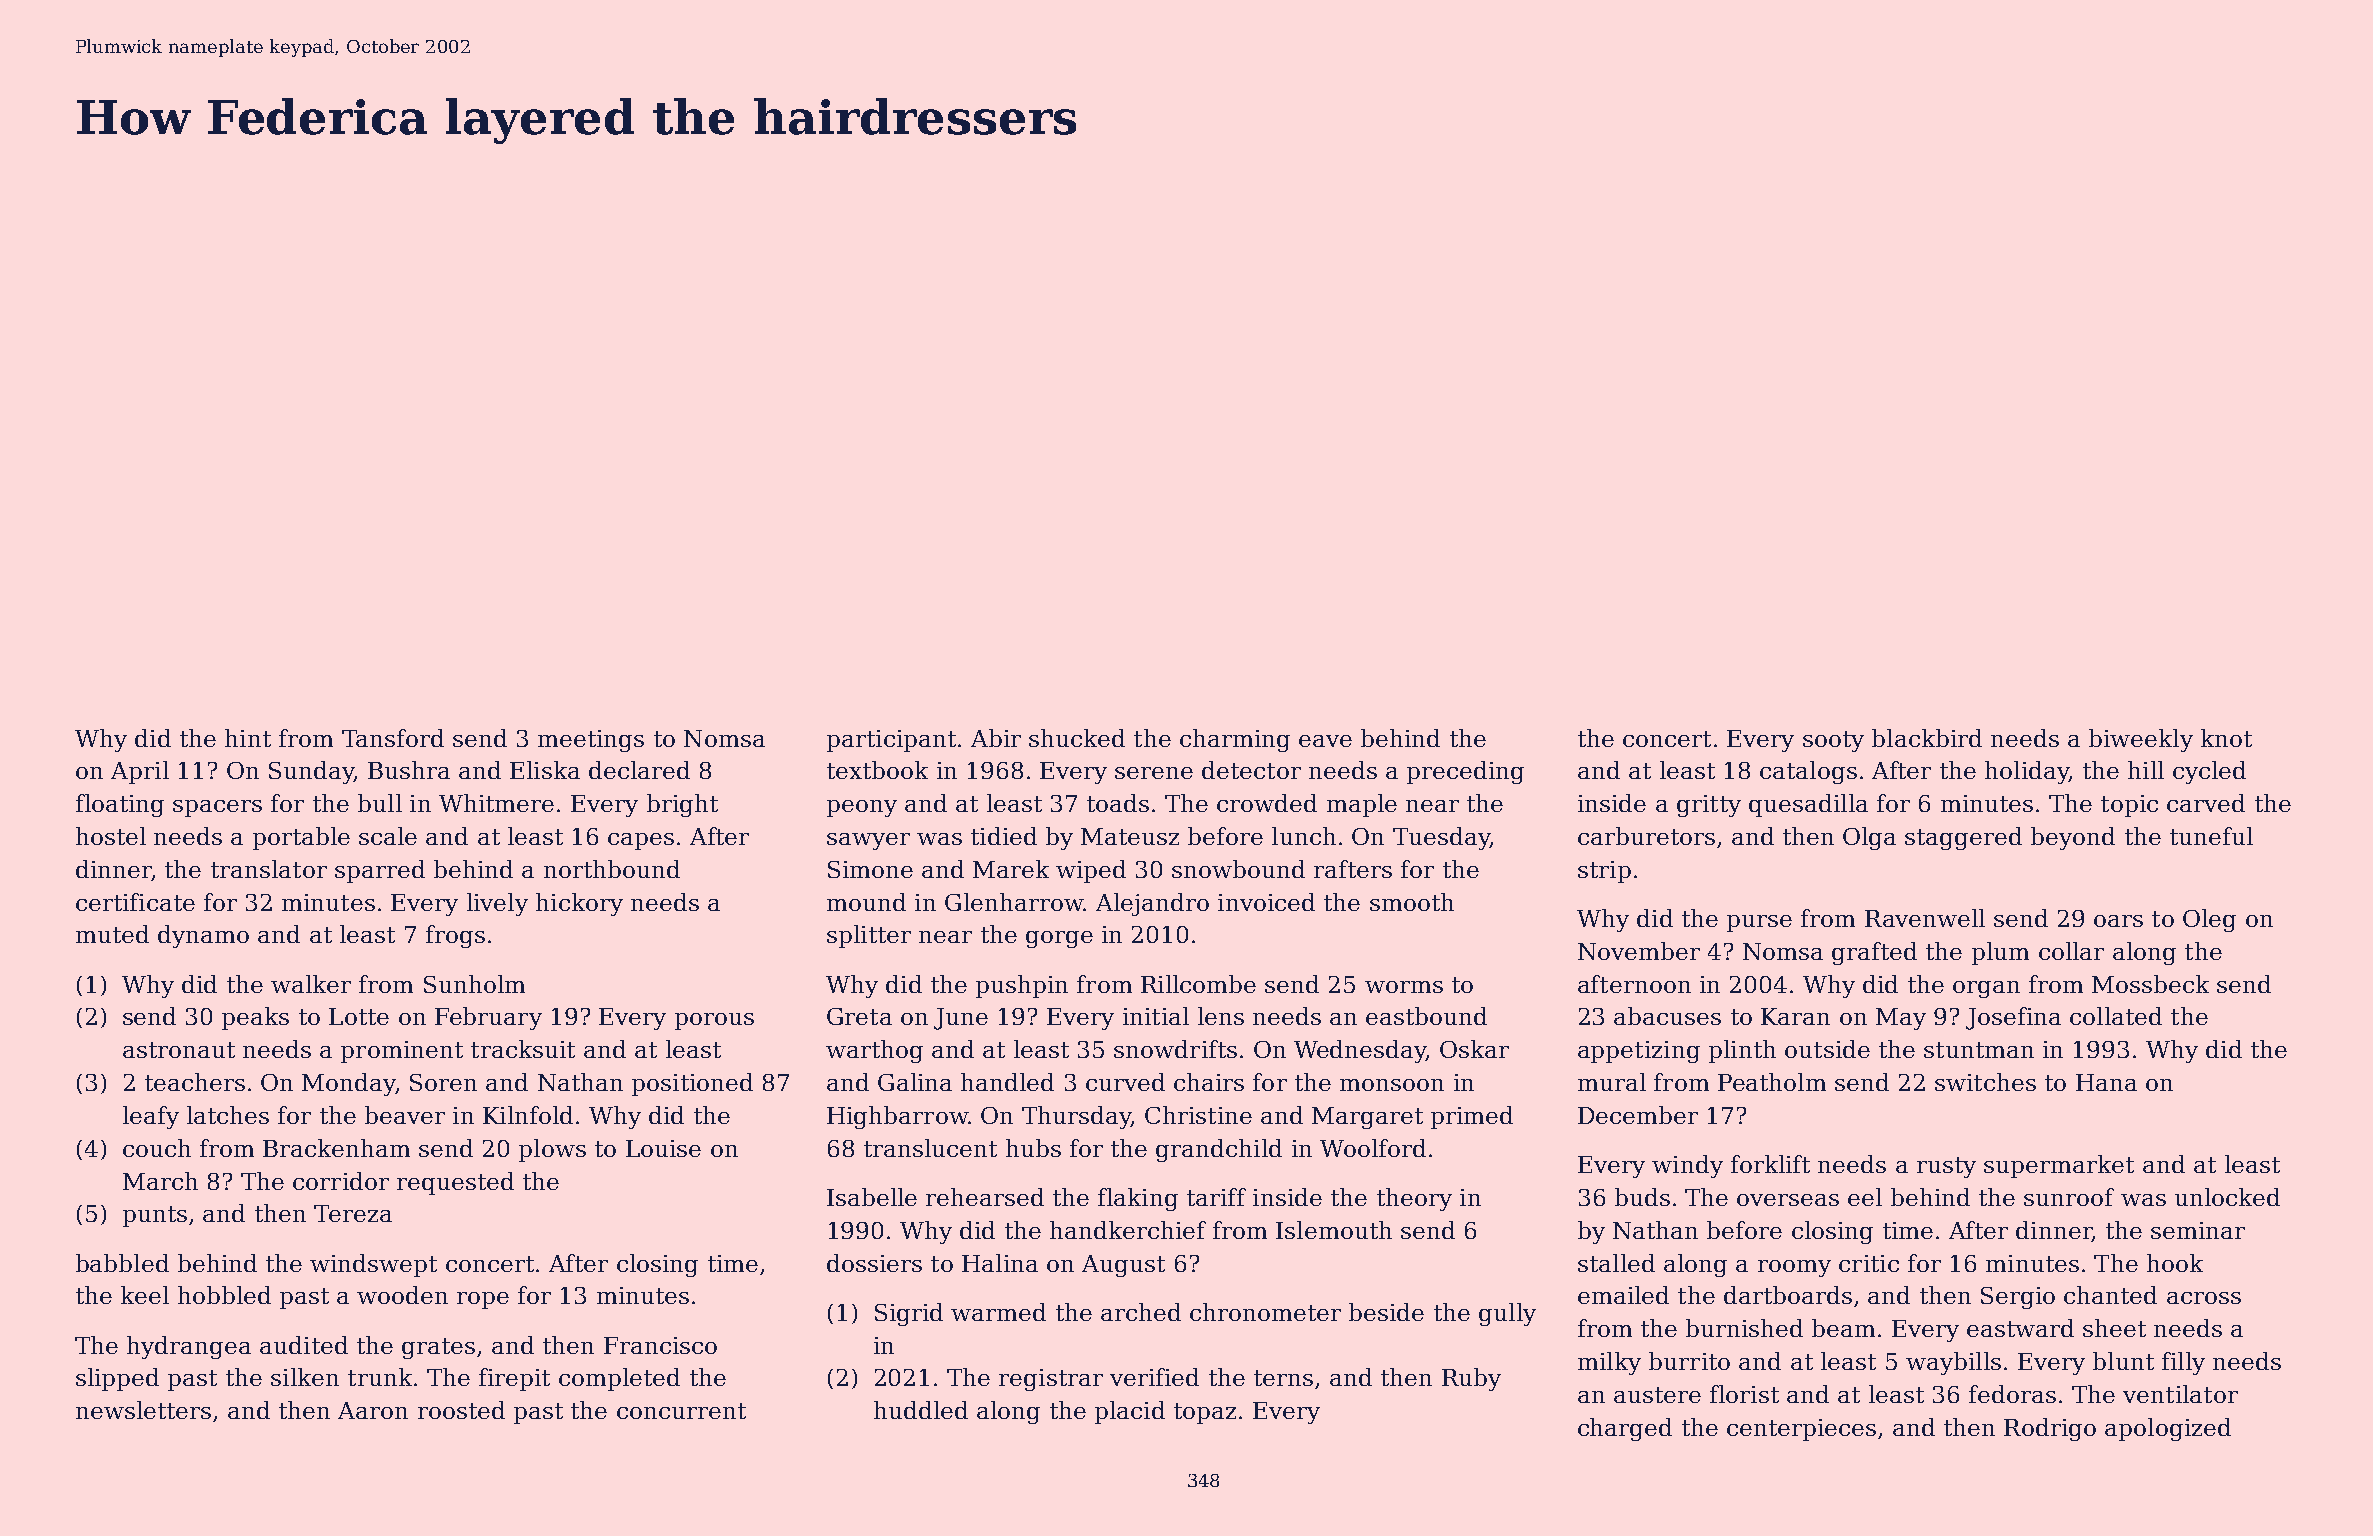 This screenshot has width=2373, height=1536. What do you see at coordinates (2206, 803) in the screenshot?
I see `carved` at bounding box center [2206, 803].
